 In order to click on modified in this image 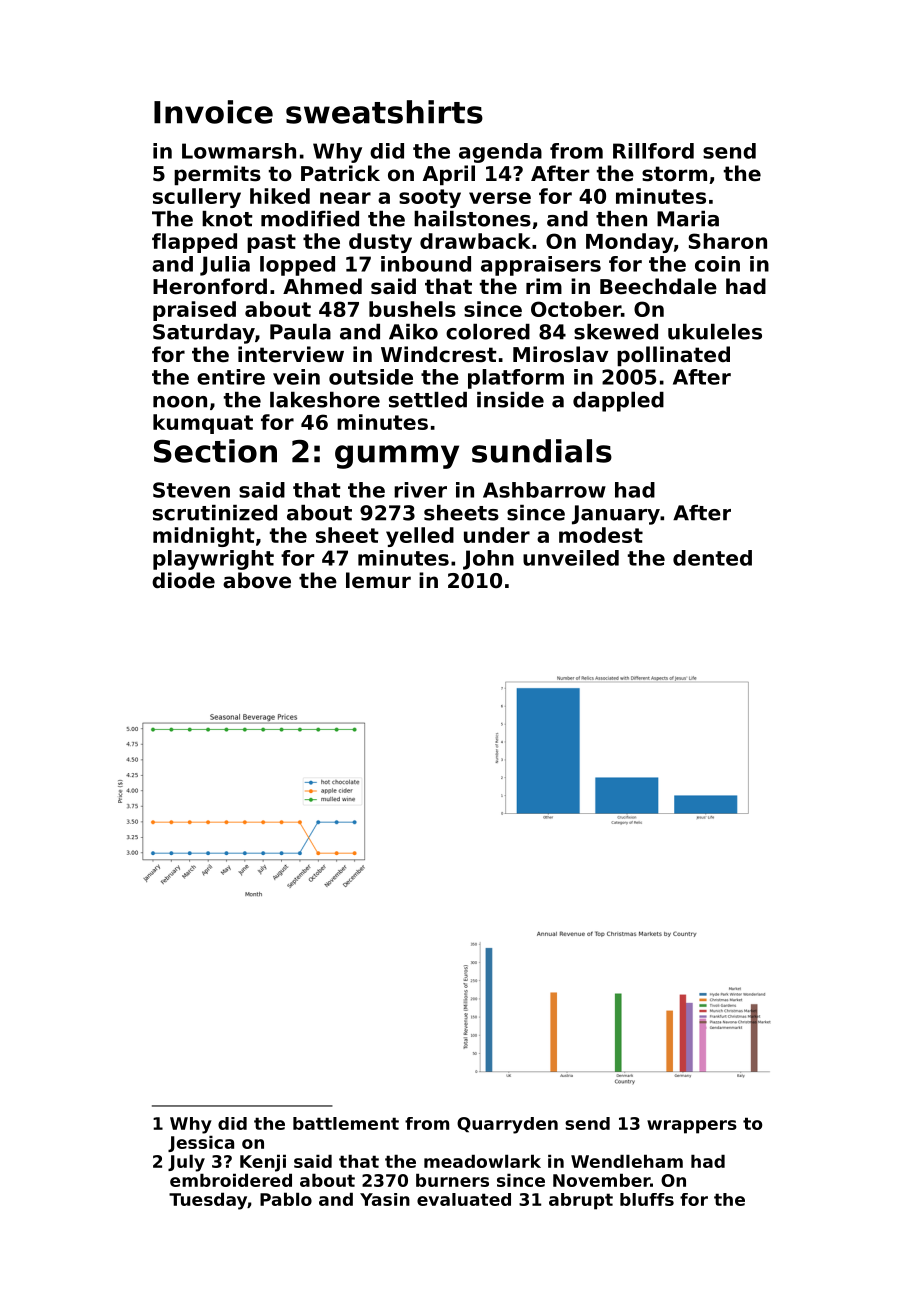, I will do `click(310, 219)`.
